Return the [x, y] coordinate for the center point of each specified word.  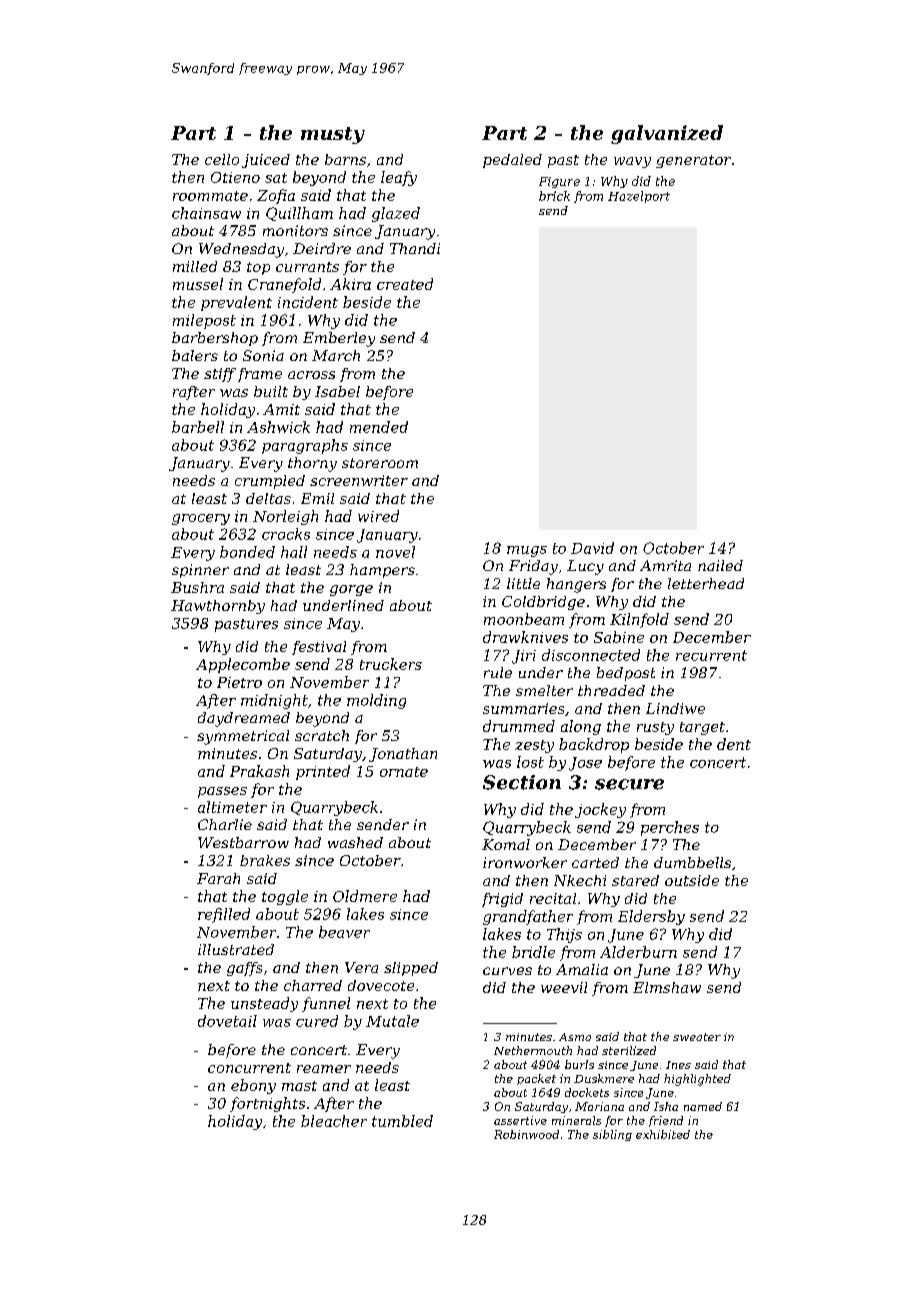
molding [376, 701]
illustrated [236, 949]
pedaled [512, 161]
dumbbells [692, 862]
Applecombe [243, 665]
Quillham [299, 214]
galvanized [667, 134]
